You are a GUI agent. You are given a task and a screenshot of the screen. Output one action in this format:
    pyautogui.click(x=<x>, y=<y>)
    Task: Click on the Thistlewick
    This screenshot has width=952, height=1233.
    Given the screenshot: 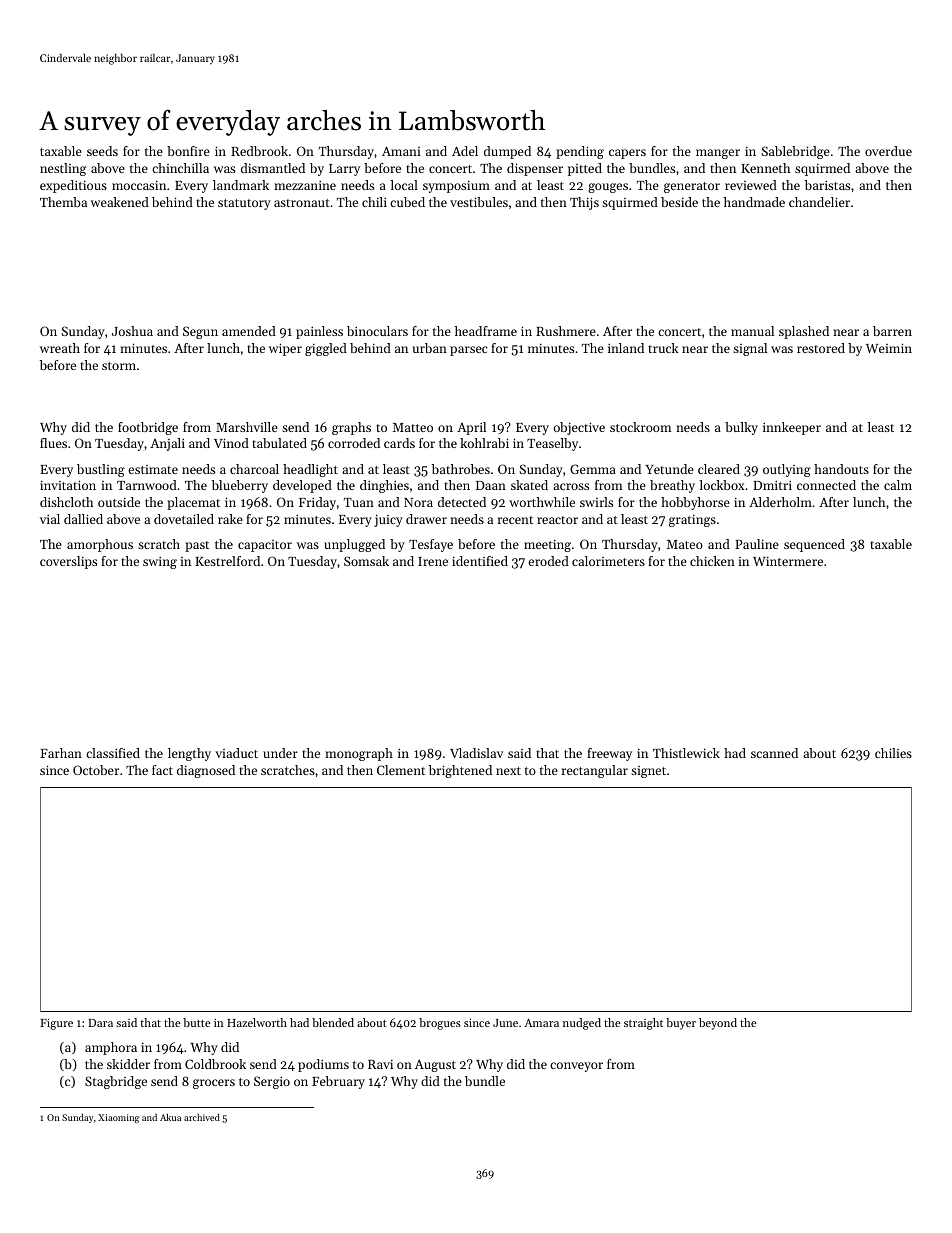 What is the action you would take?
    pyautogui.click(x=686, y=753)
